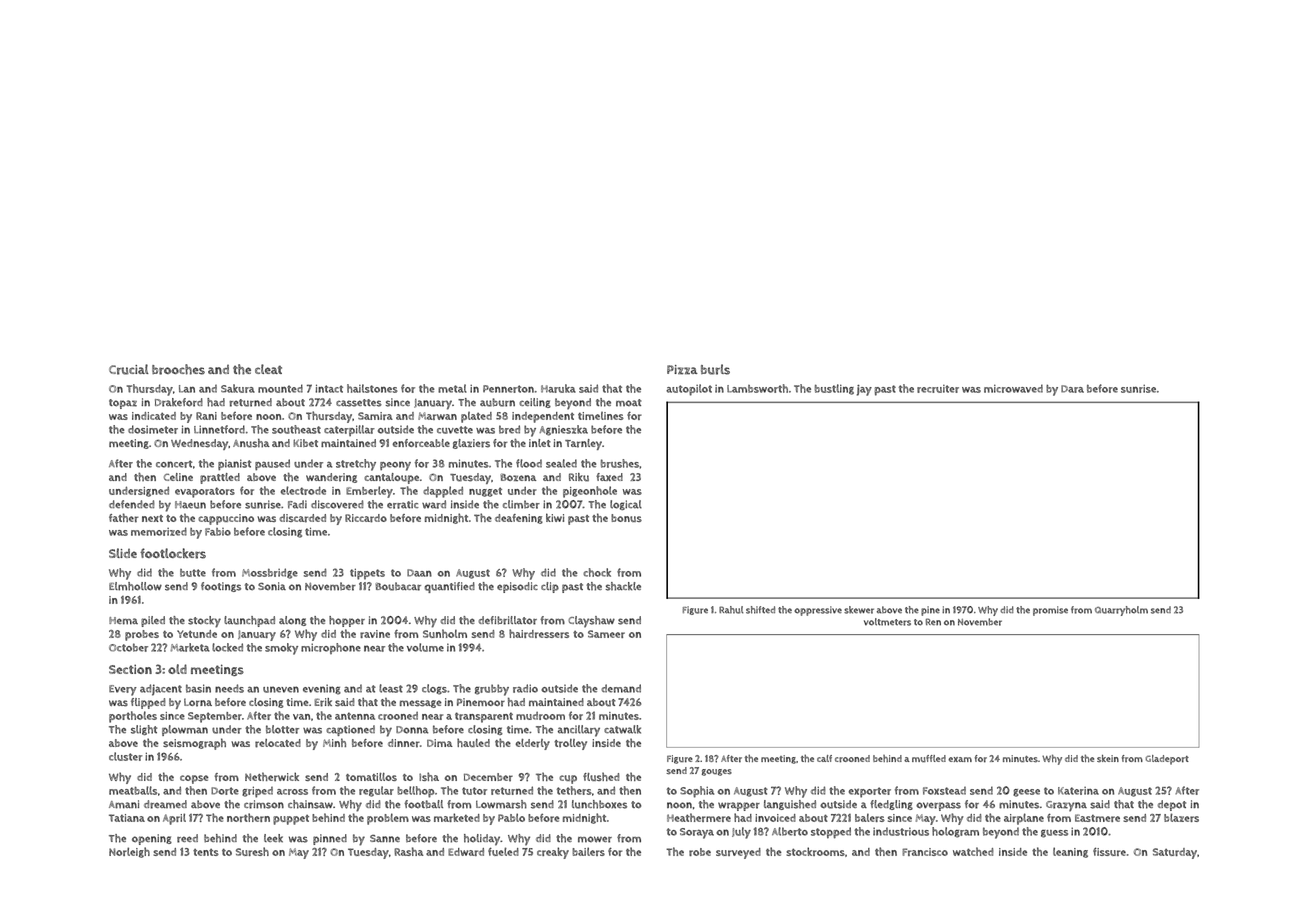 Image resolution: width=1308 pixels, height=924 pixels. Describe the element at coordinates (367, 574) in the document. I see `tippets` at that location.
